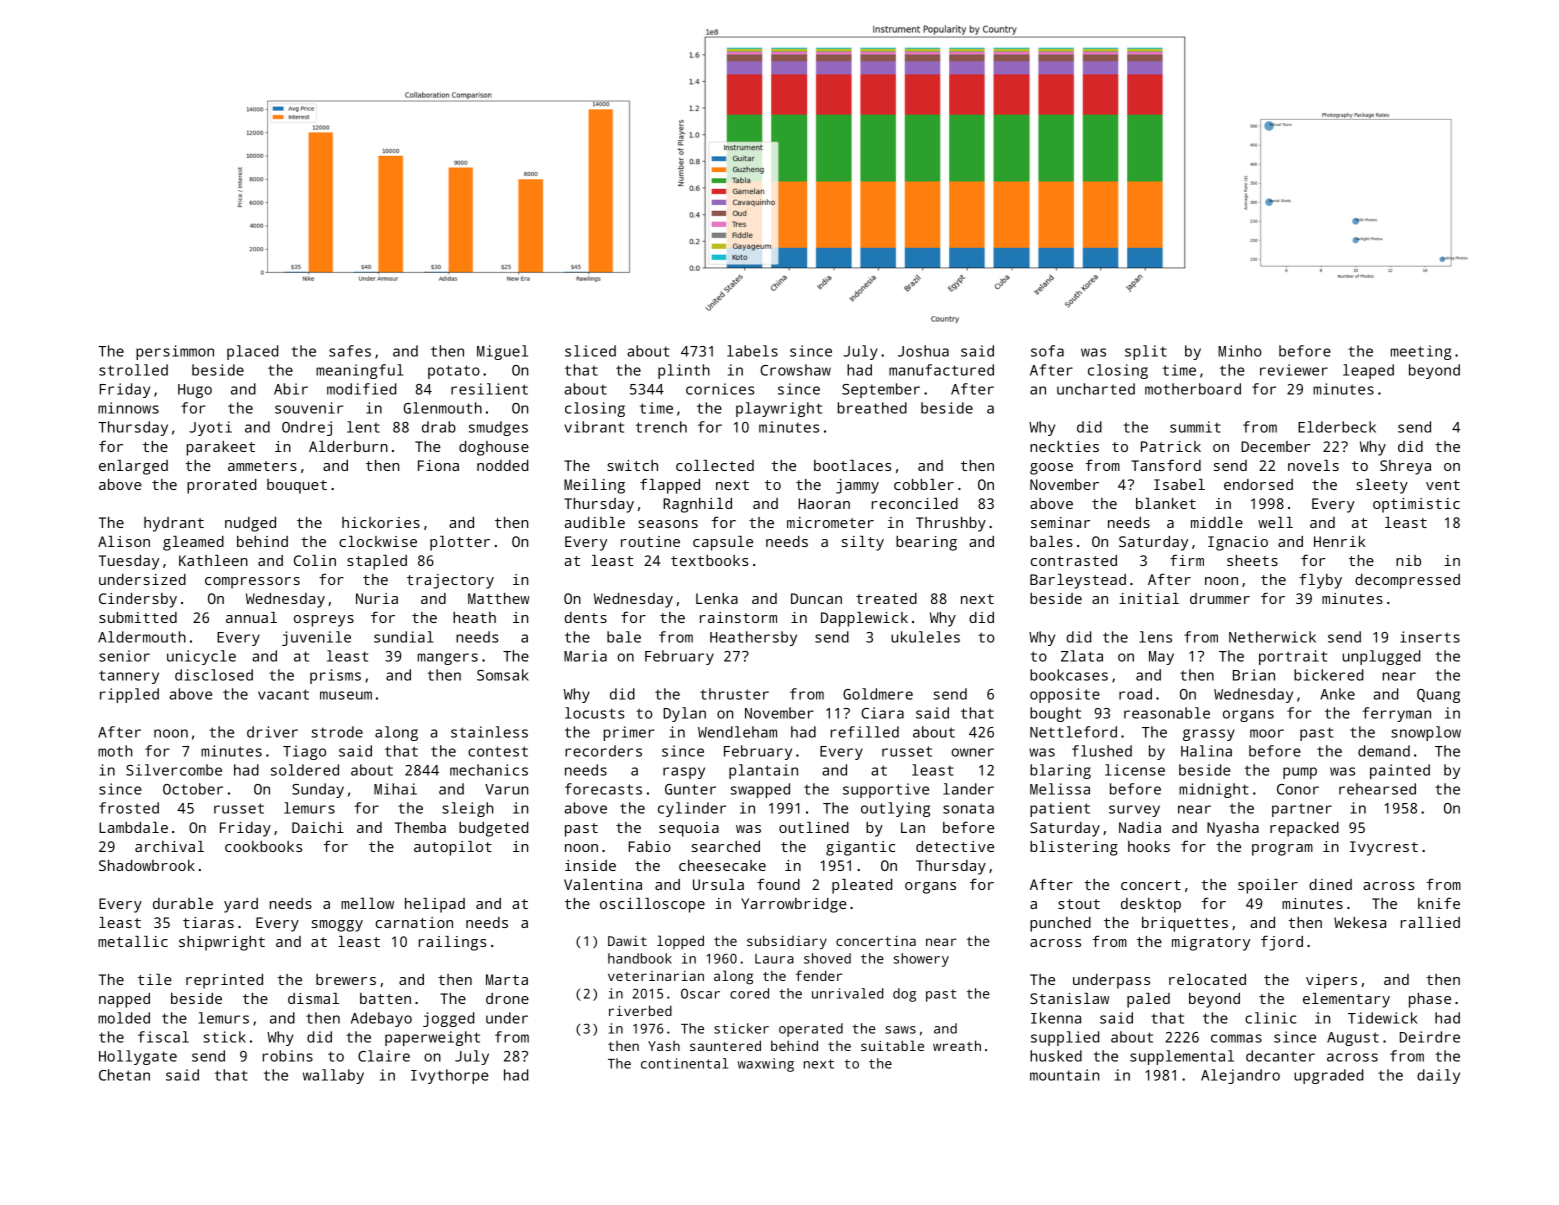 The width and height of the page is (1559, 1205). Describe the element at coordinates (1187, 560) in the page. I see `firm` at that location.
